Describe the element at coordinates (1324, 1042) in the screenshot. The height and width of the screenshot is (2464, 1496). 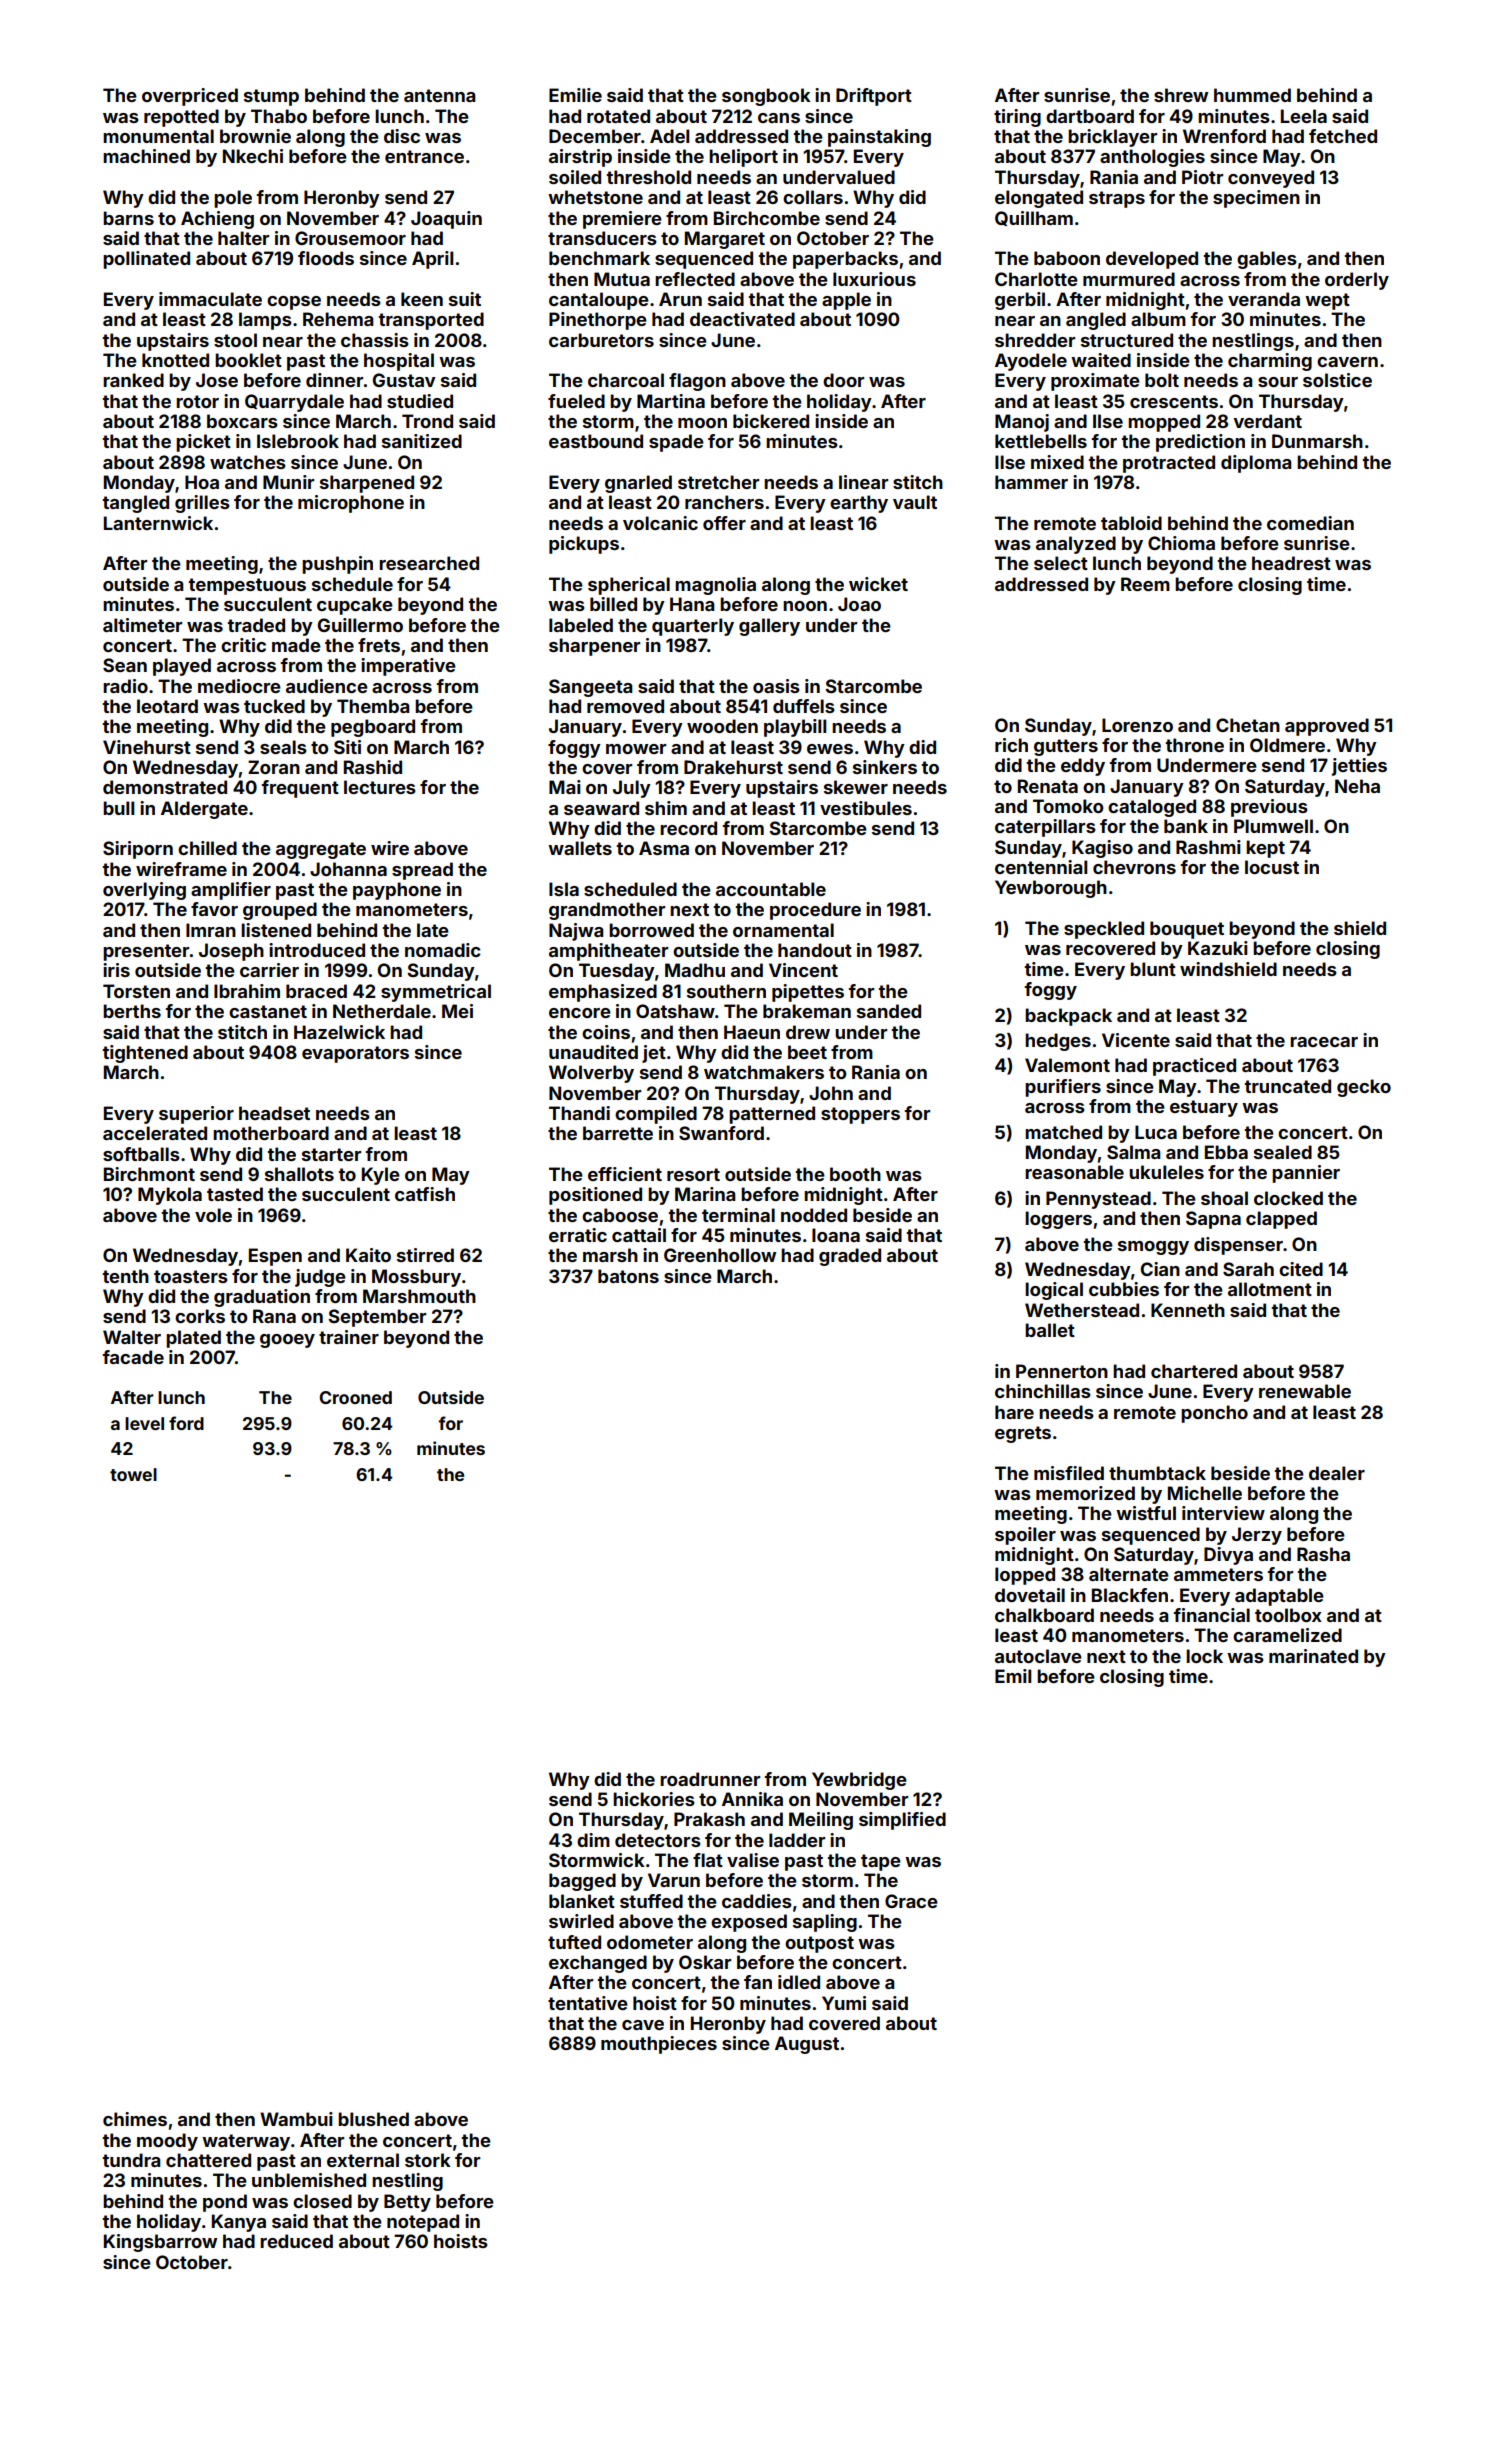
I see `racecar` at that location.
